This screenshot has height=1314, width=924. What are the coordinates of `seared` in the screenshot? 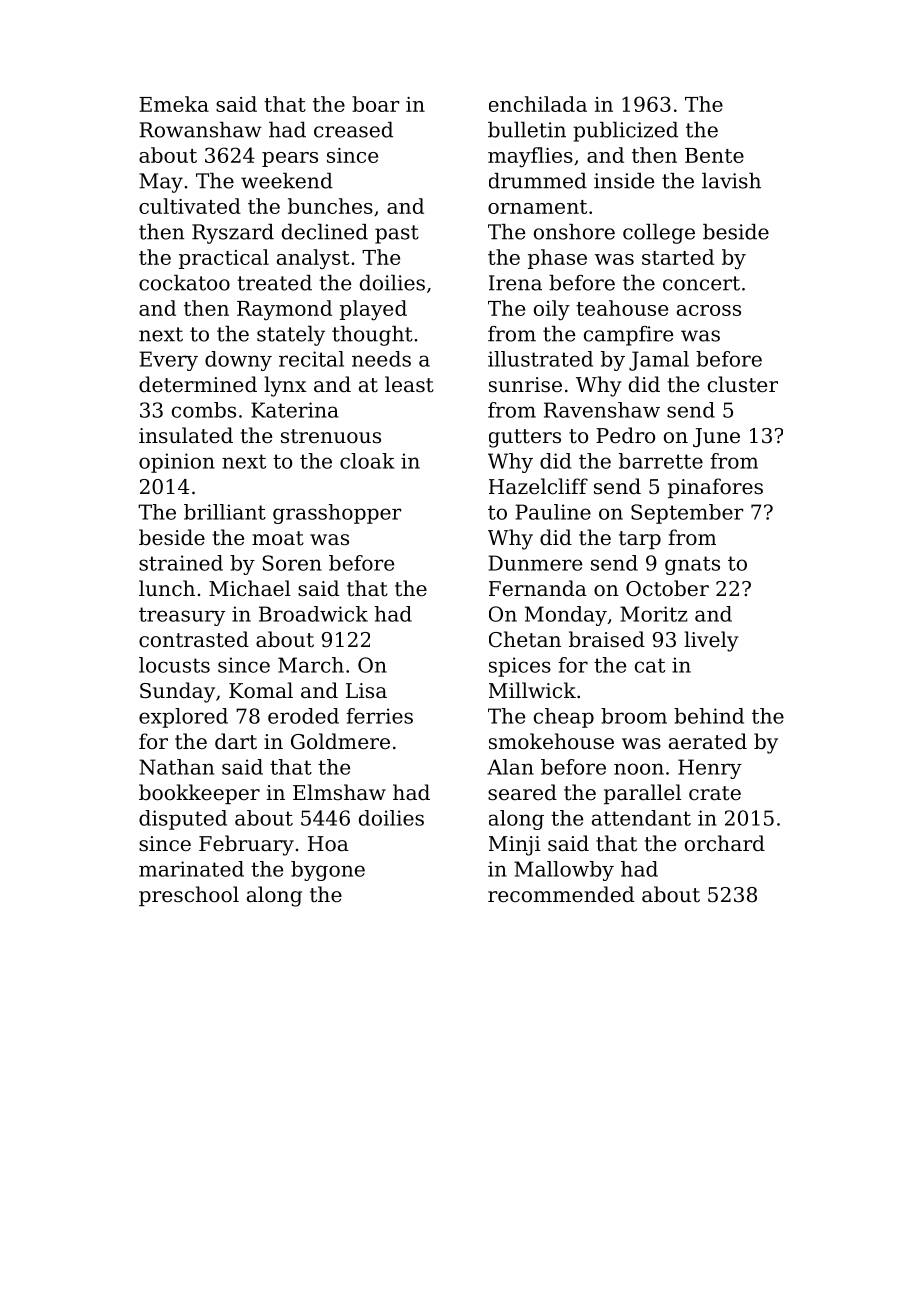 It's located at (522, 792).
